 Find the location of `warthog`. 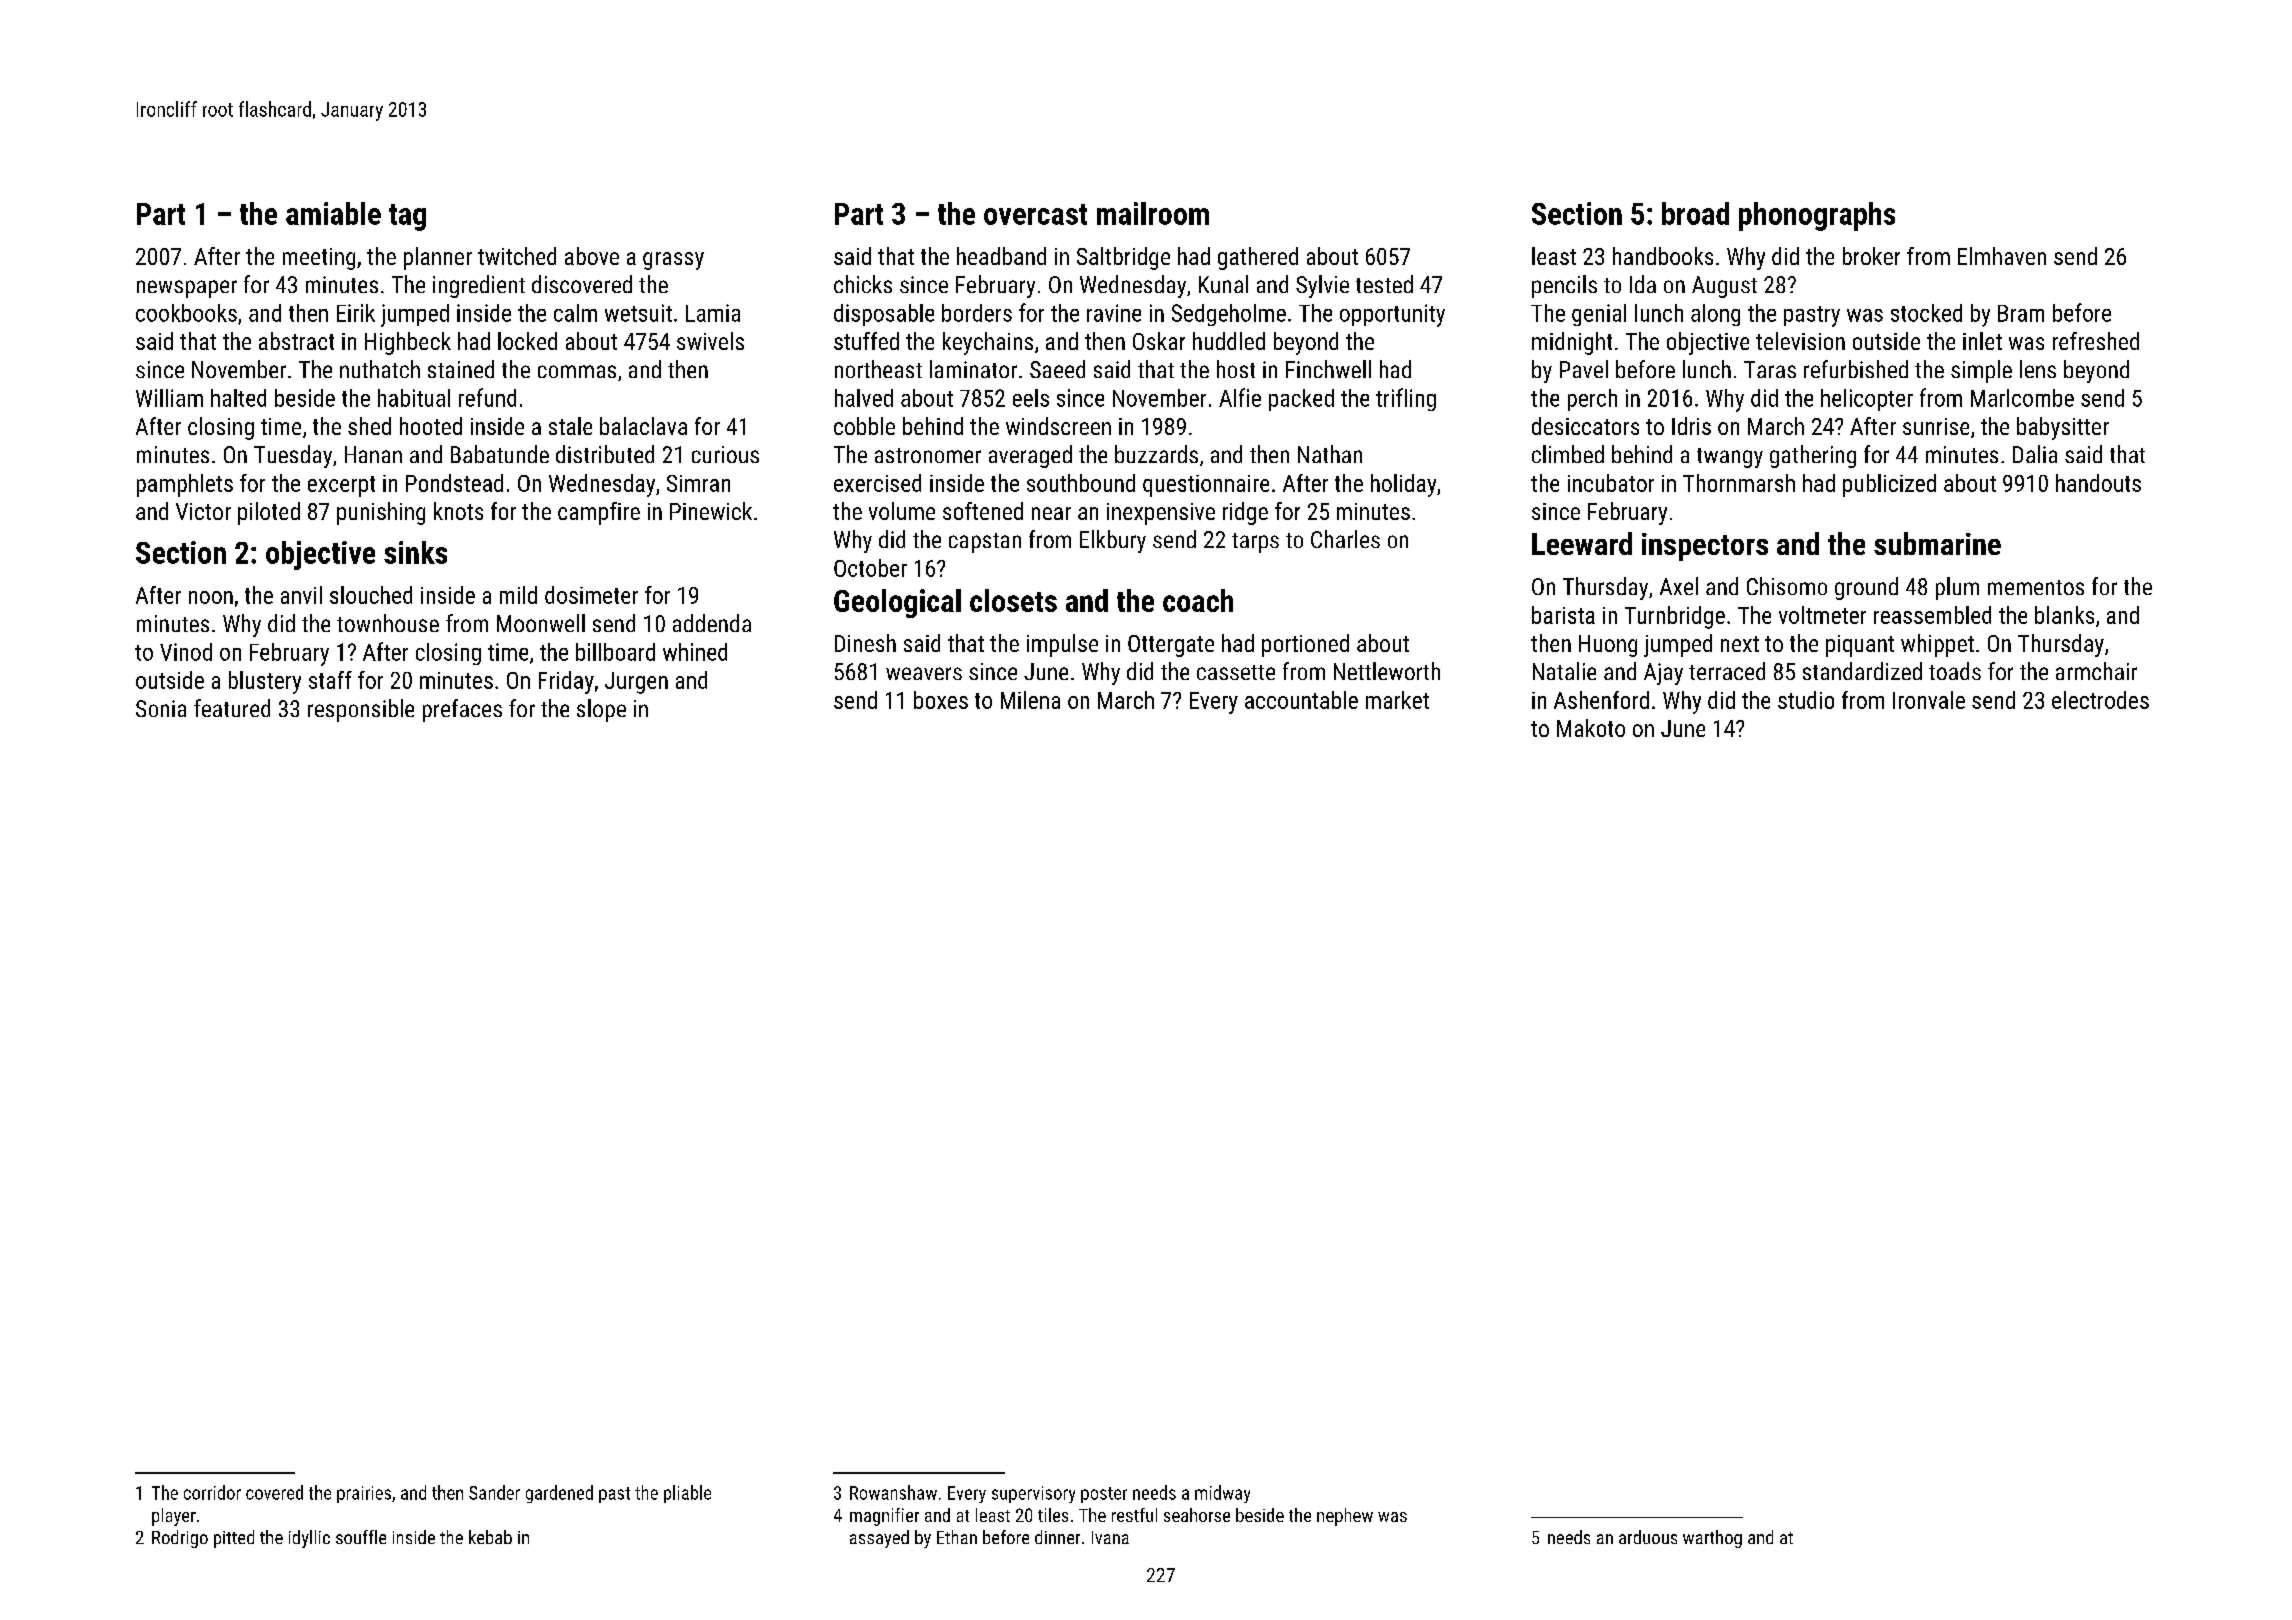

warthog is located at coordinates (1712, 1539).
